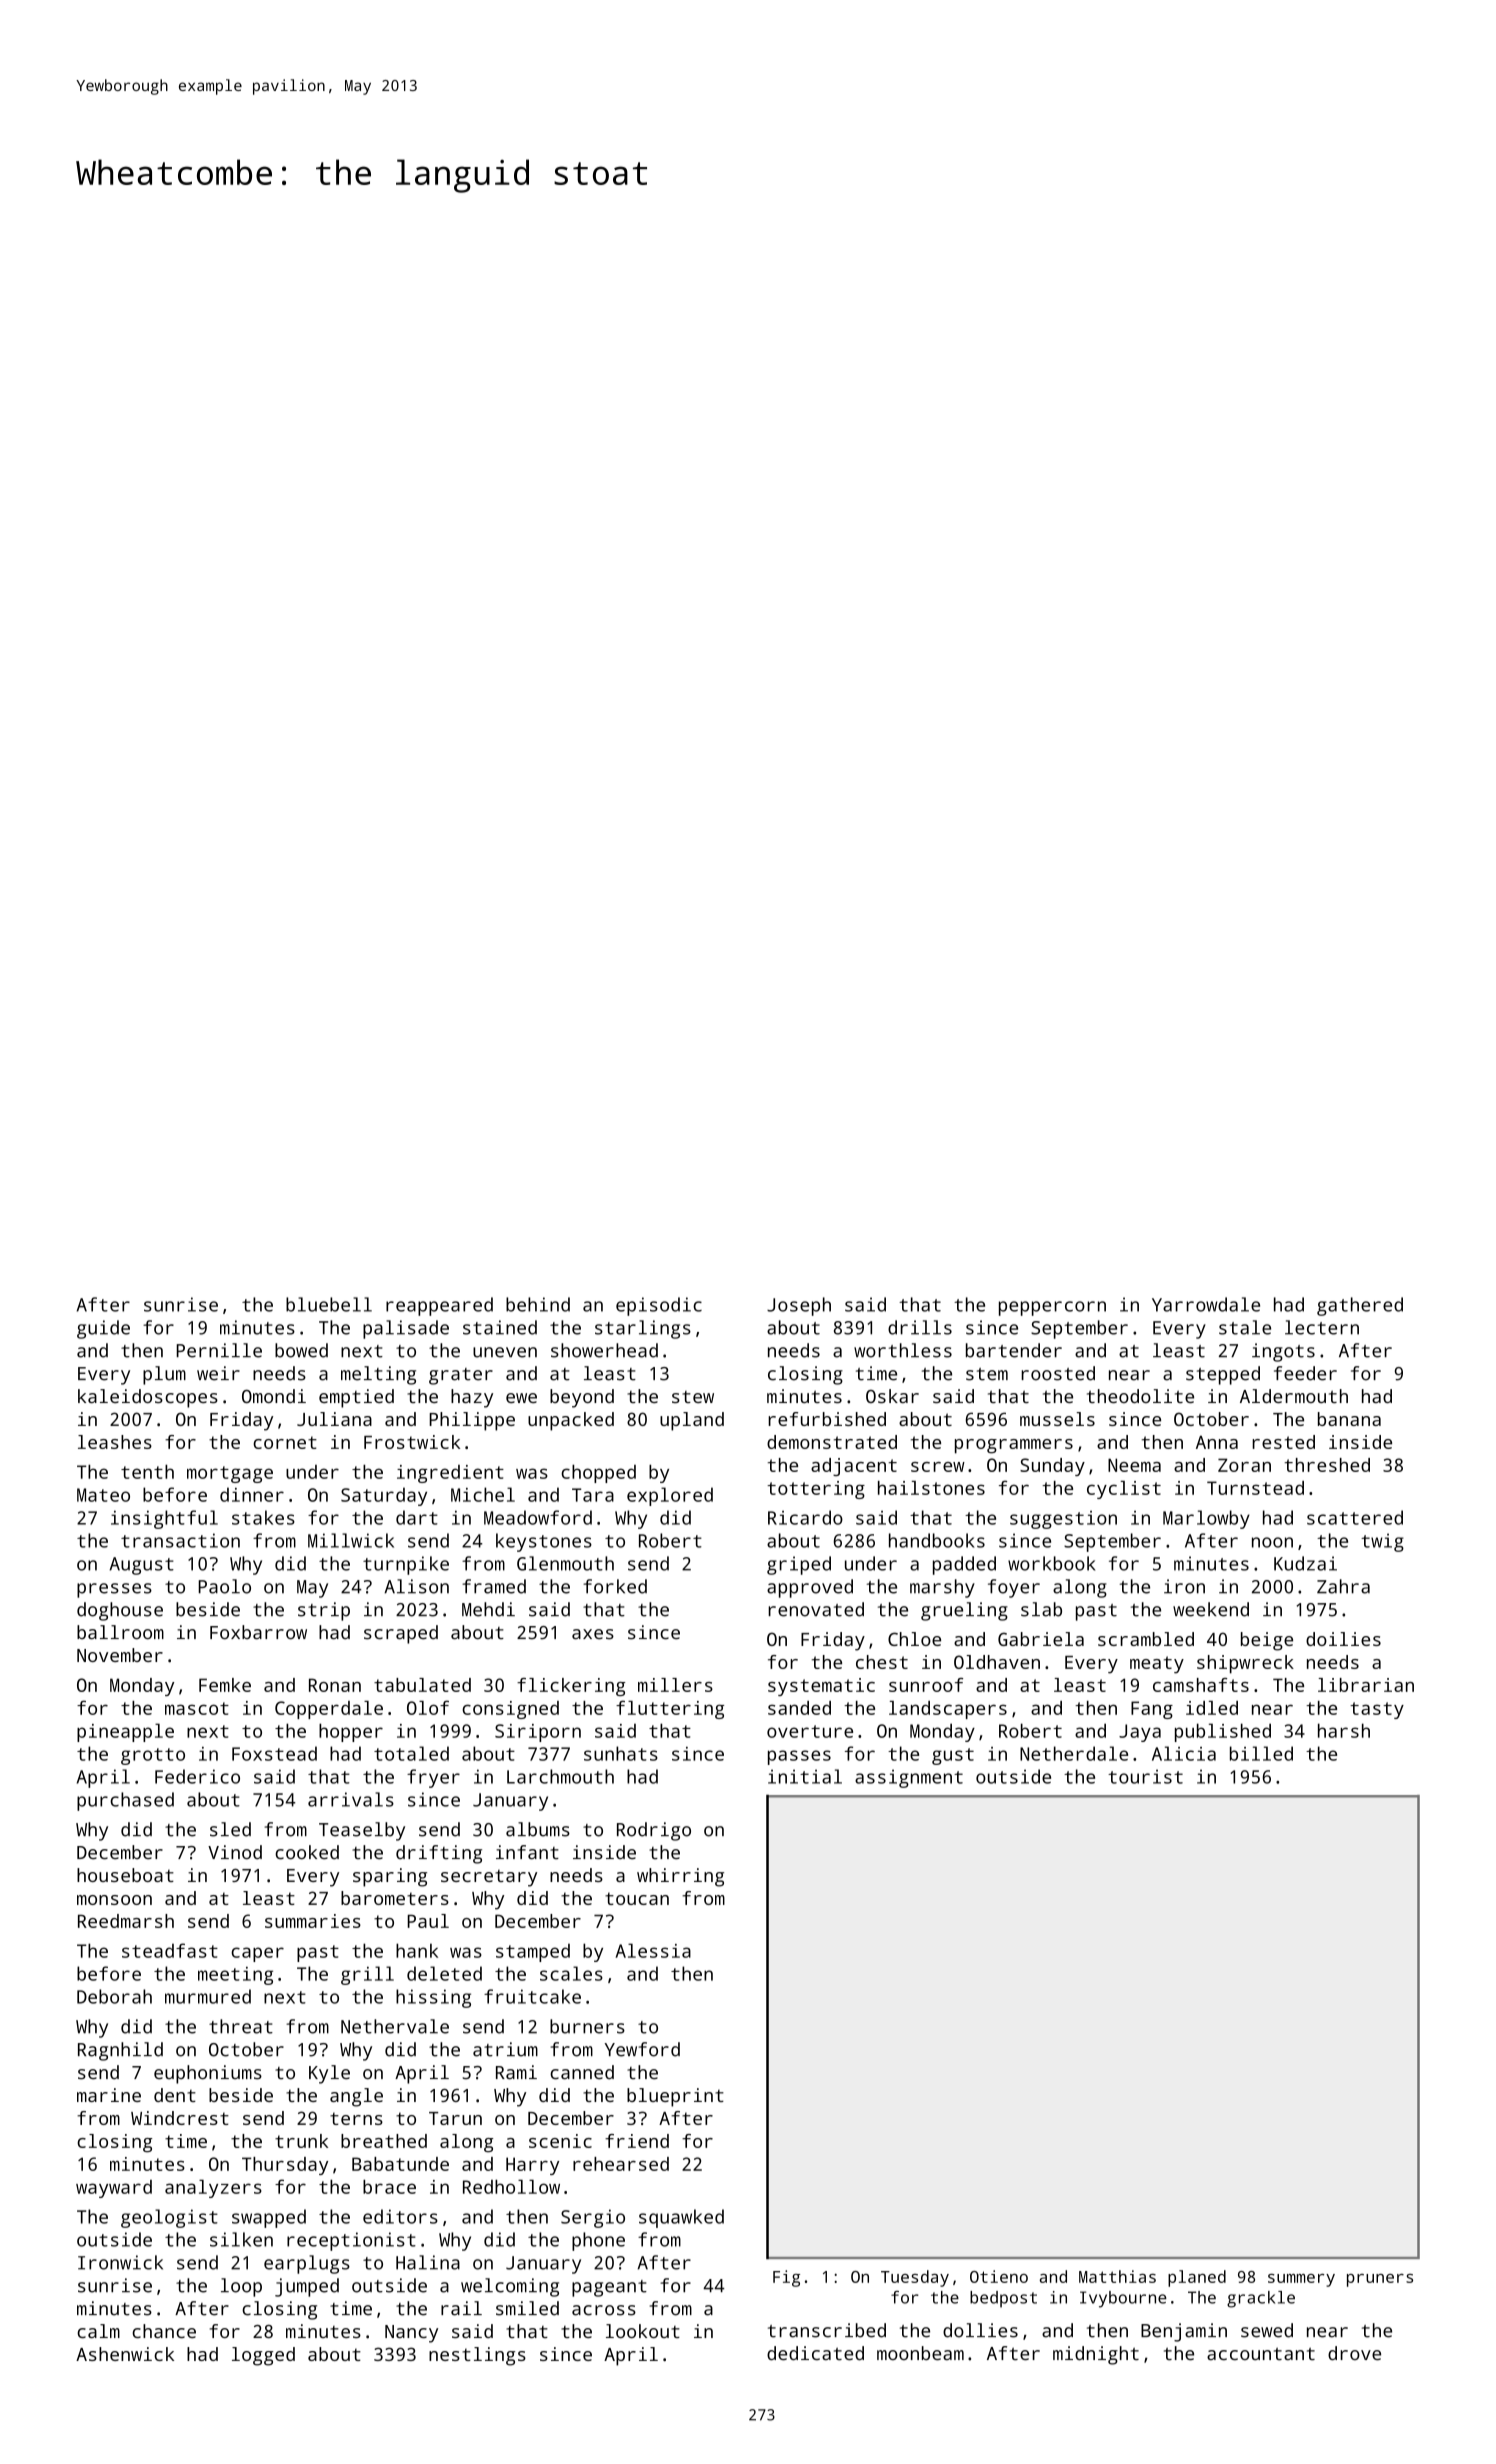 This document has height=2464, width=1496. What do you see at coordinates (126, 1921) in the document?
I see `Reedmarsh` at bounding box center [126, 1921].
